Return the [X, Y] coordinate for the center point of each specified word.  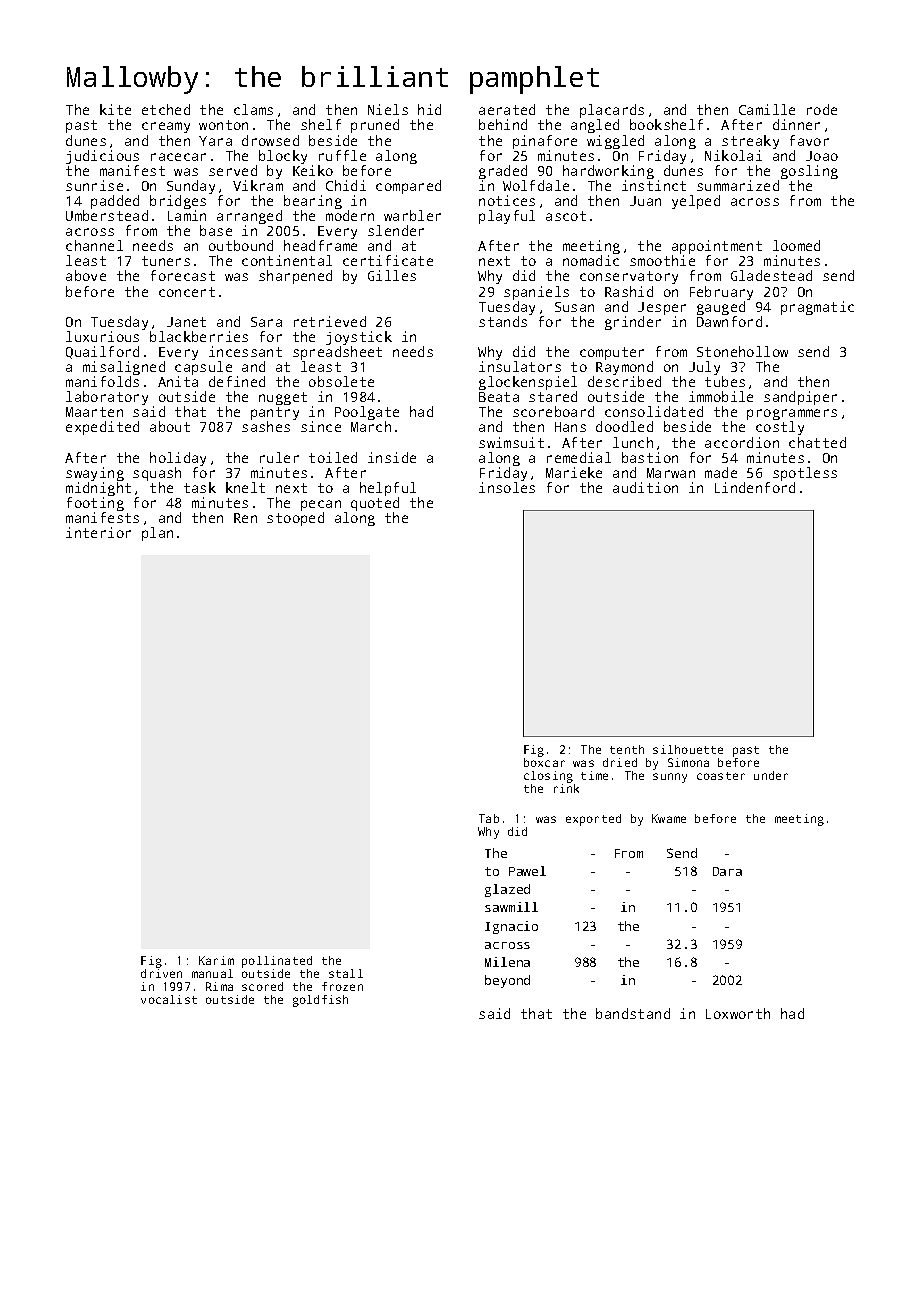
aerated [507, 109]
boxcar [544, 762]
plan [157, 534]
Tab [489, 818]
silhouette [688, 749]
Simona [688, 762]
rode [822, 109]
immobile [721, 396]
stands [503, 321]
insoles [507, 487]
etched [166, 109]
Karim [216, 960]
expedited [102, 428]
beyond [507, 981]
